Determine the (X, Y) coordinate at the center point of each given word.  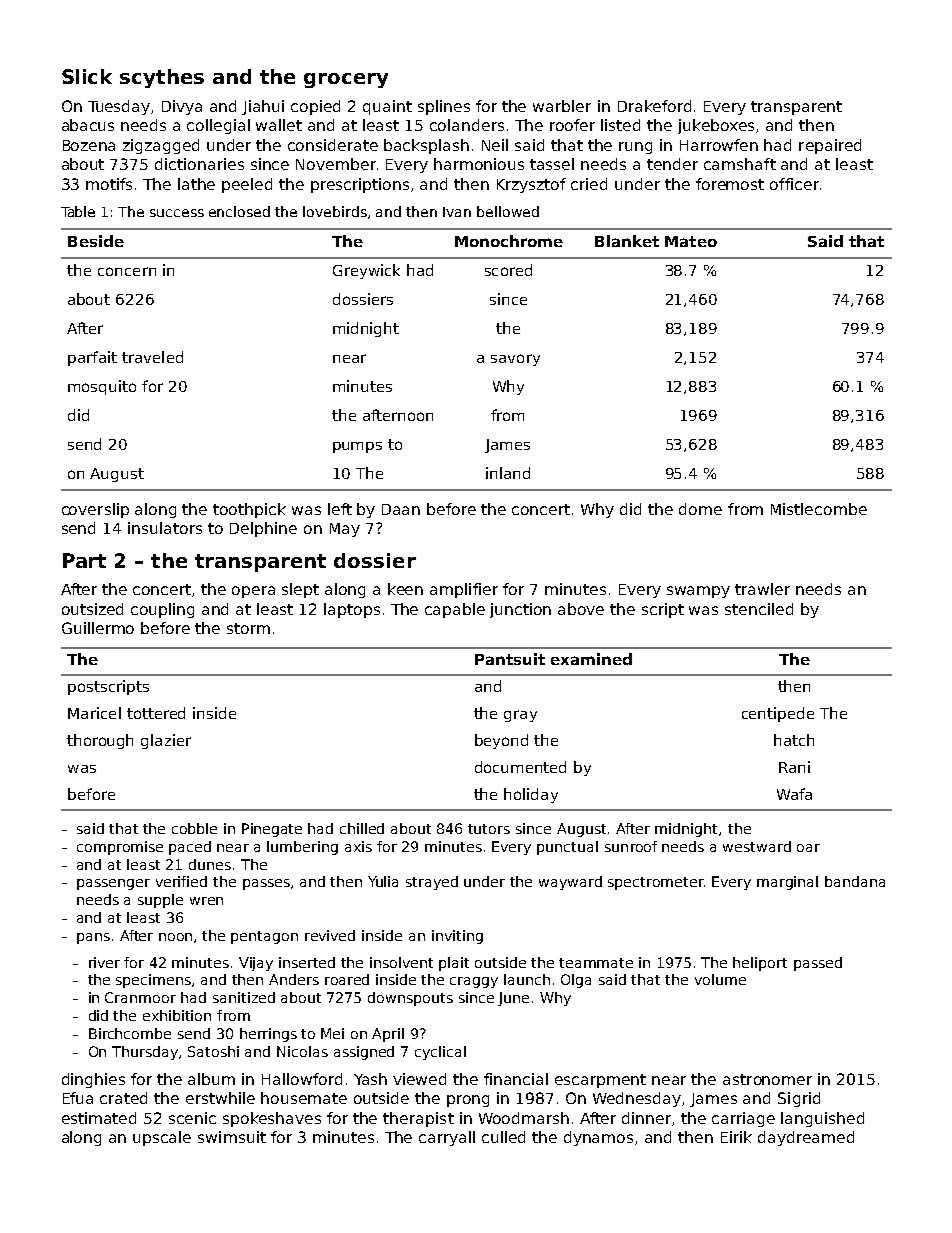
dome (700, 509)
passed (818, 964)
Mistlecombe (819, 509)
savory (515, 360)
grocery (346, 80)
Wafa (794, 794)
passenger (113, 884)
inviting (457, 937)
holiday (531, 795)
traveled (152, 357)
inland (508, 473)
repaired (830, 146)
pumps (357, 447)
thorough (100, 741)
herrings (268, 1035)
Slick (87, 76)
